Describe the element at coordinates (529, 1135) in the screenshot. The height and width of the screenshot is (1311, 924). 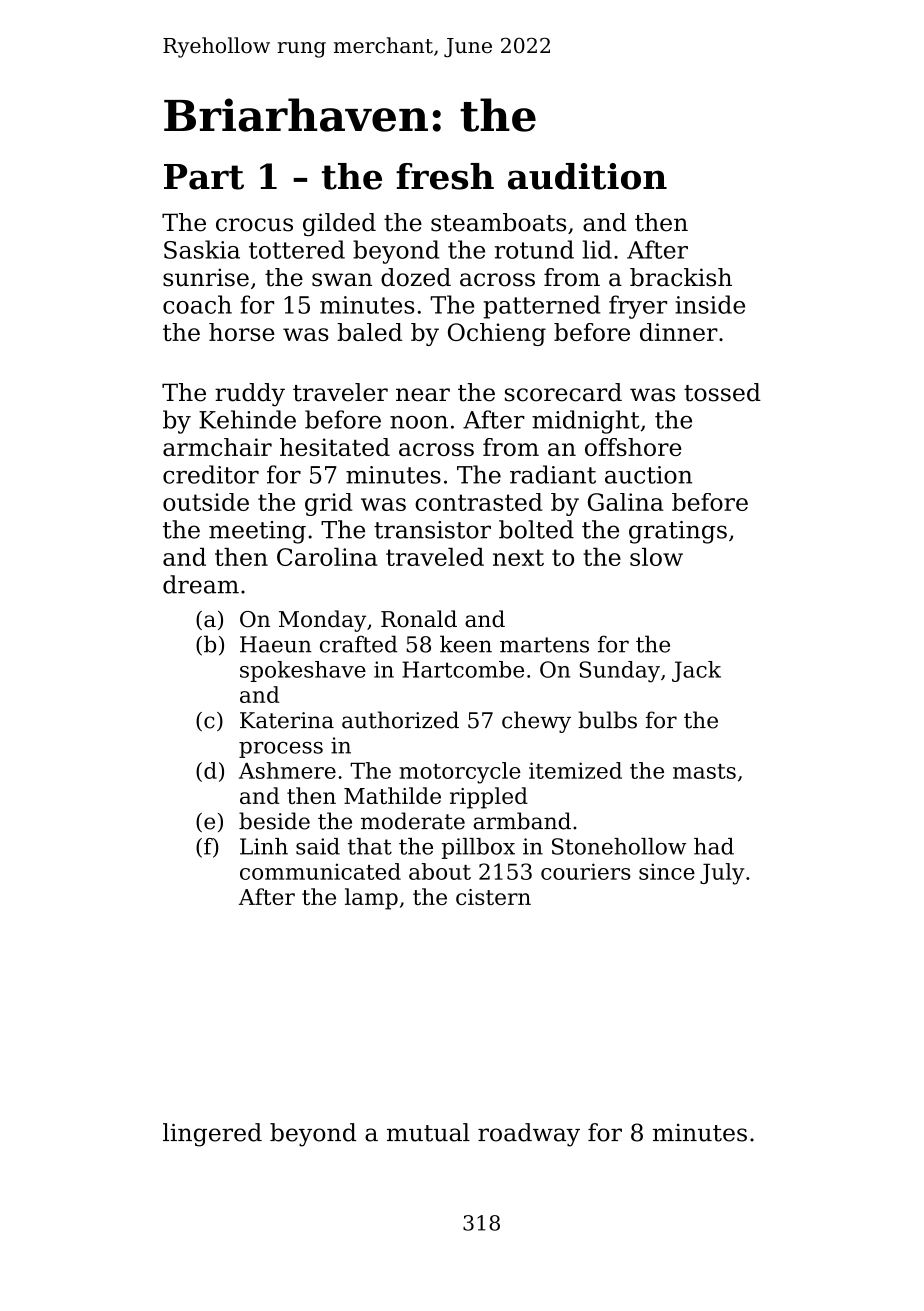
I see `roadway` at that location.
